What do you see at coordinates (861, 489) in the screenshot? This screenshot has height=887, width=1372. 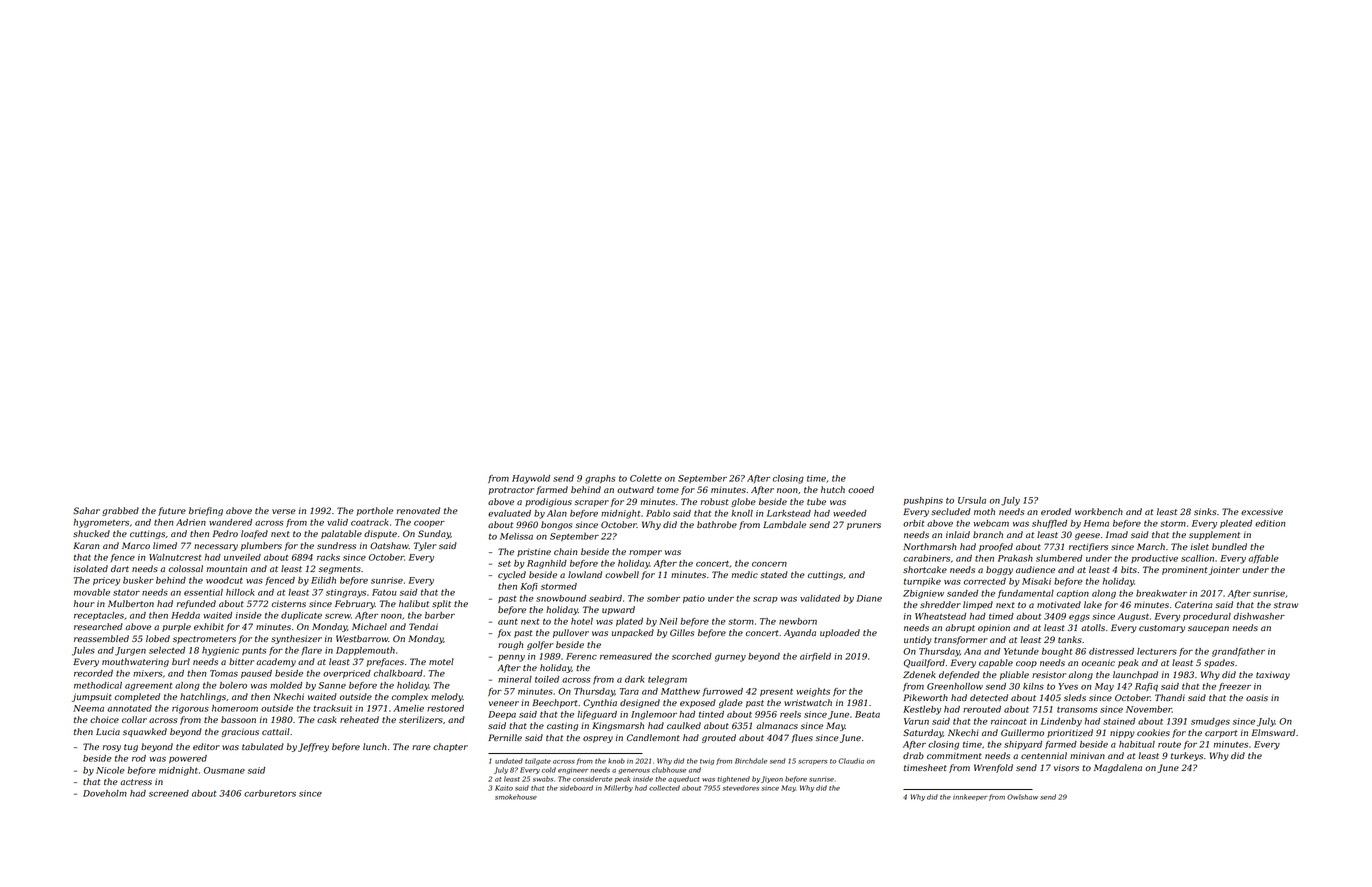 I see `cooed` at bounding box center [861, 489].
